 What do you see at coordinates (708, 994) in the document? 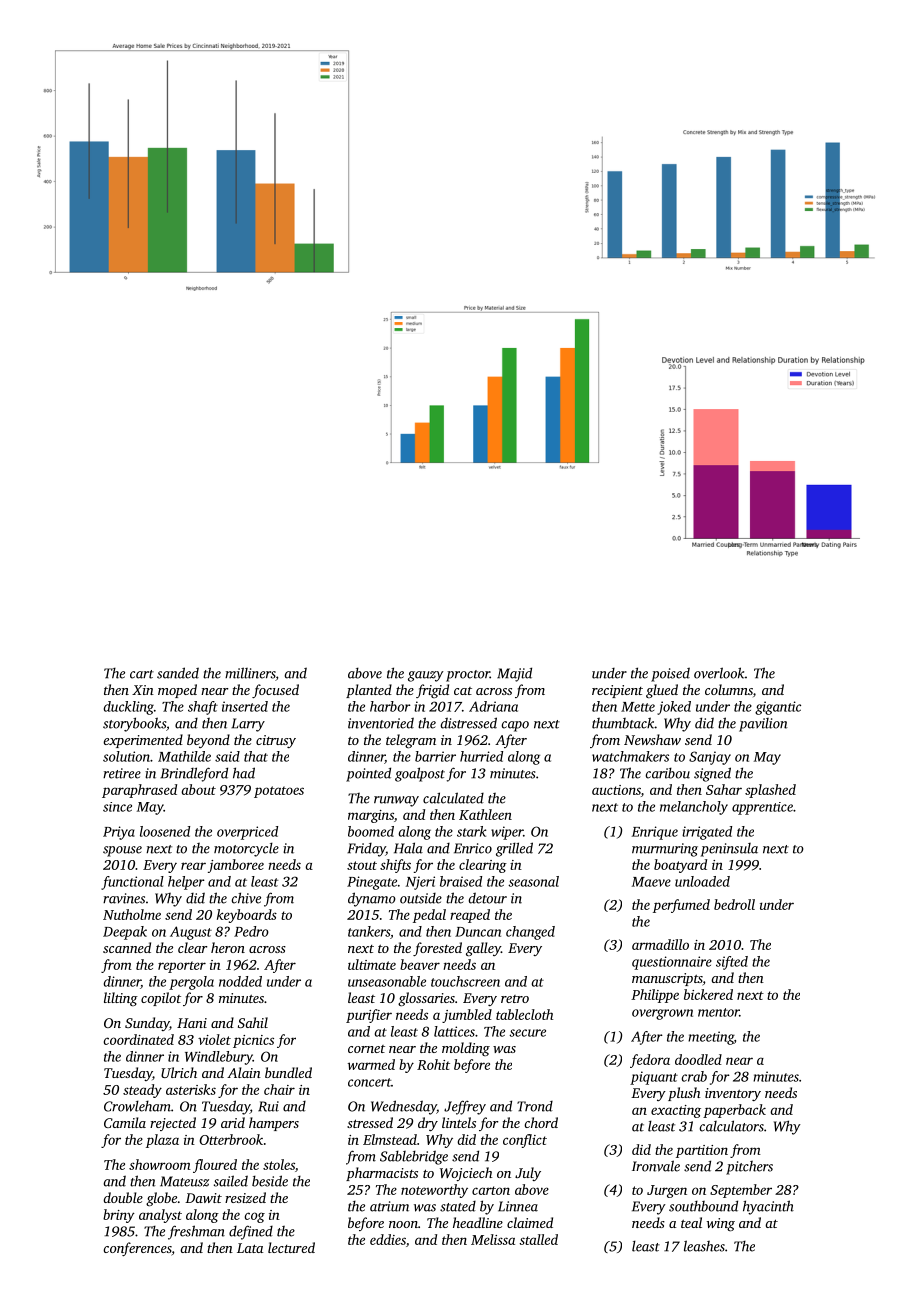
I see `bickered` at bounding box center [708, 994].
